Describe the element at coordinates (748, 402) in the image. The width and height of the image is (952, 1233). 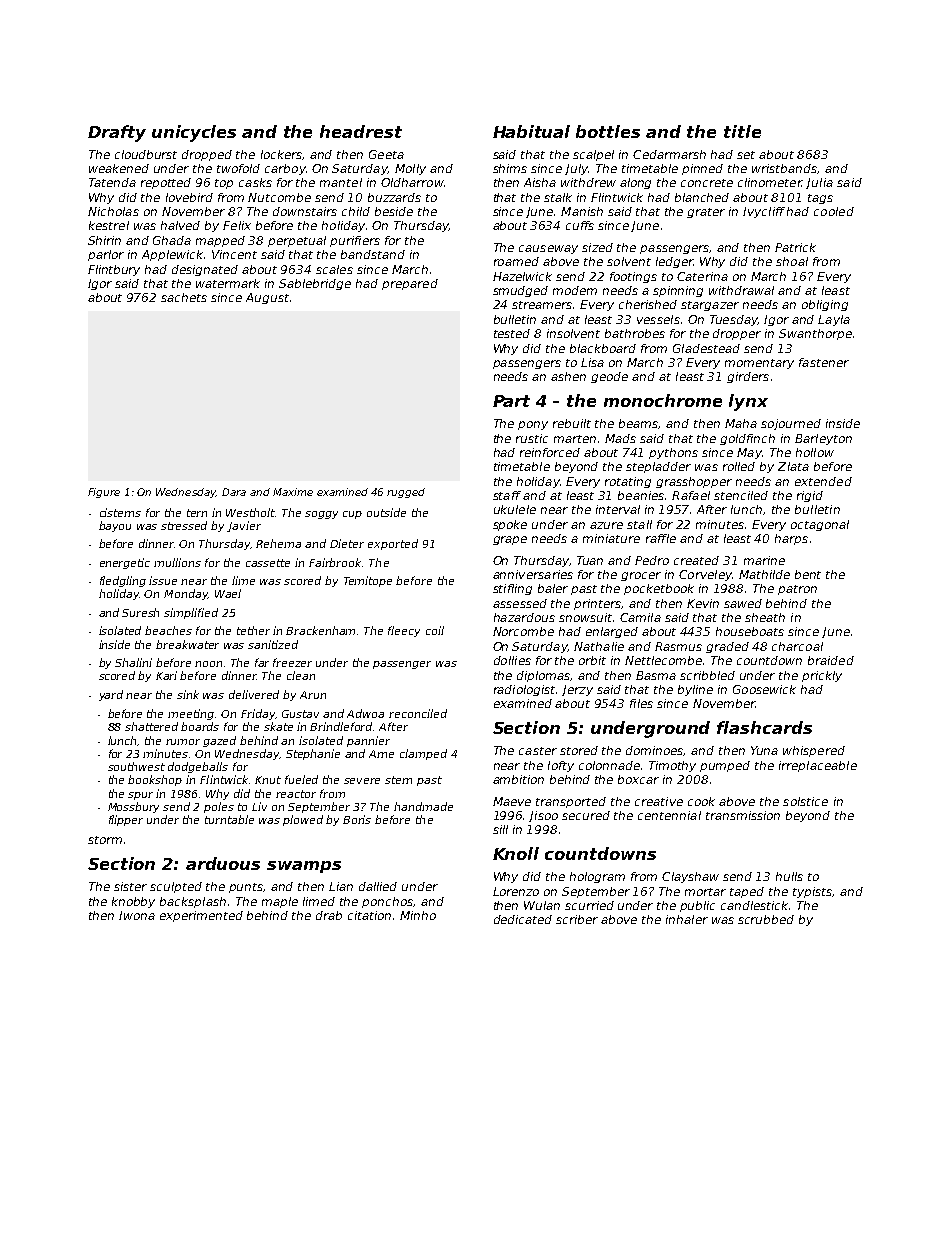
I see `lynx` at that location.
